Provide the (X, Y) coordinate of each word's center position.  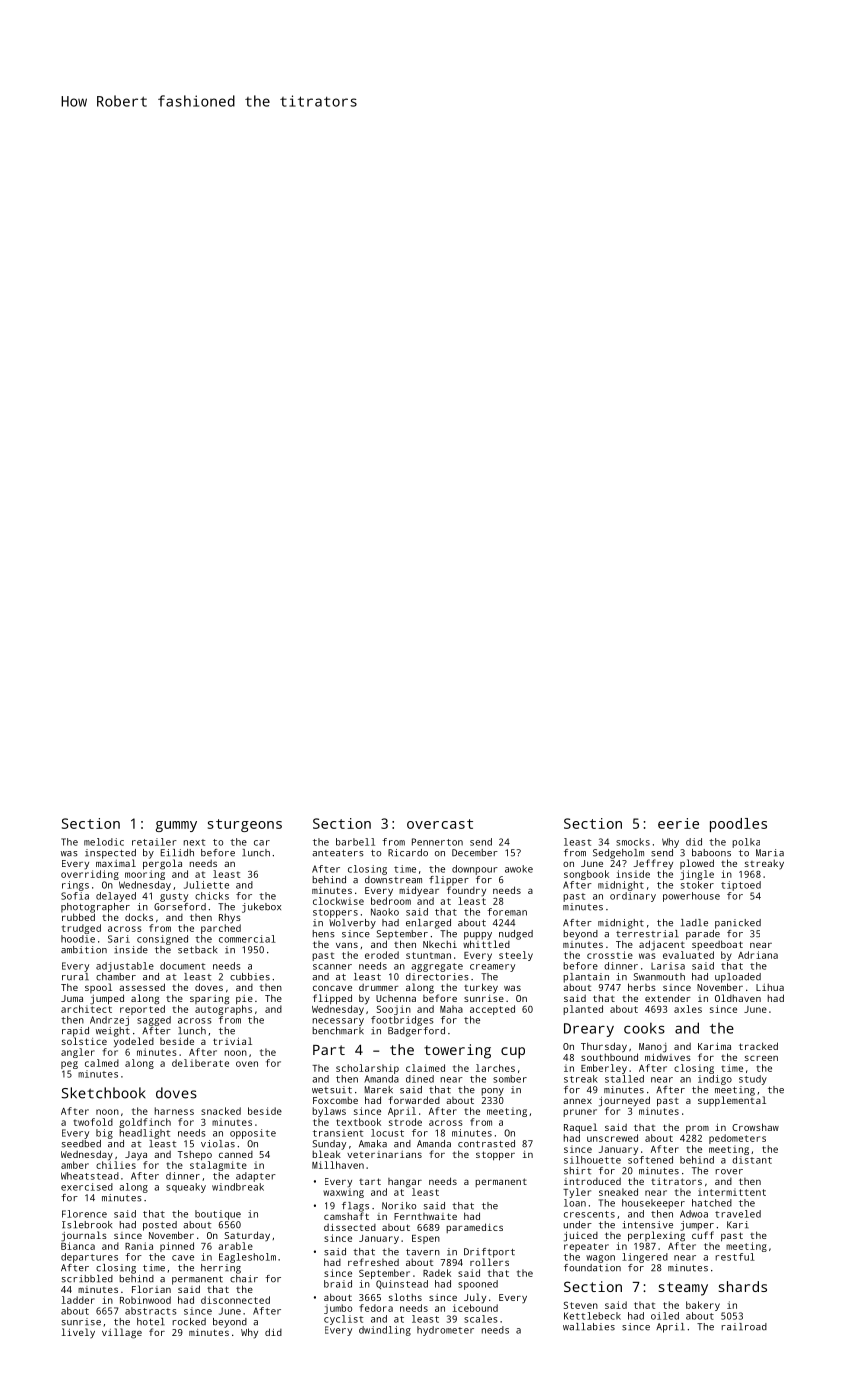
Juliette (206, 885)
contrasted (486, 1144)
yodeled (134, 1042)
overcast (440, 824)
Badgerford (416, 1032)
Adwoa (694, 1214)
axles (688, 1009)
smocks (633, 842)
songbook (586, 875)
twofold (93, 1122)
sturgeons (245, 825)
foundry (466, 891)
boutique (218, 1215)
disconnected (235, 1300)
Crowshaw (755, 1127)
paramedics (474, 1228)
